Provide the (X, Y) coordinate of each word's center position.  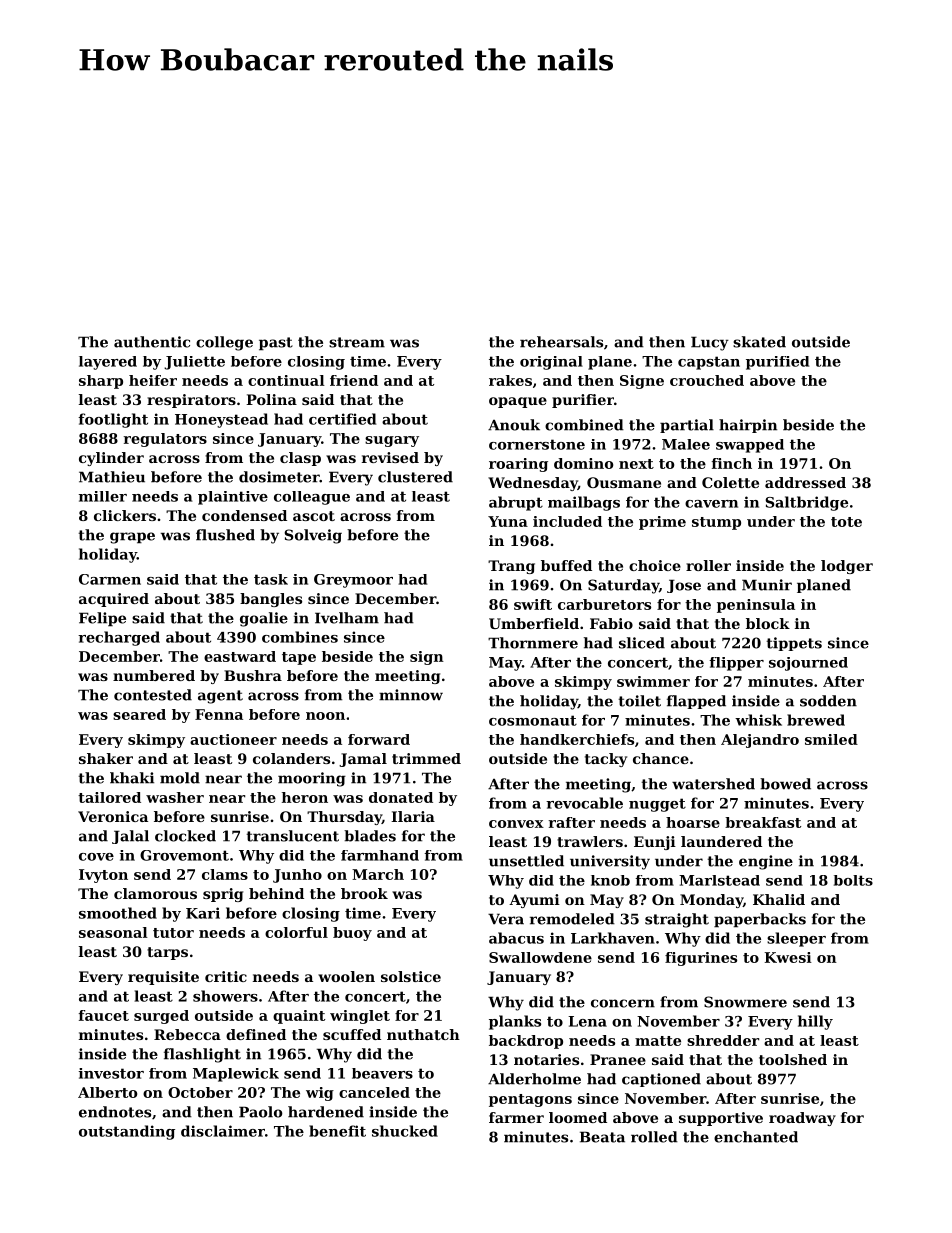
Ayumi (534, 901)
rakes (510, 380)
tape (299, 658)
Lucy (710, 343)
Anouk (514, 425)
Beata (602, 1137)
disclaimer (223, 1131)
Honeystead (221, 420)
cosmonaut (533, 720)
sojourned (808, 664)
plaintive (233, 498)
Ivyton (103, 876)
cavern (711, 504)
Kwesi (788, 957)
